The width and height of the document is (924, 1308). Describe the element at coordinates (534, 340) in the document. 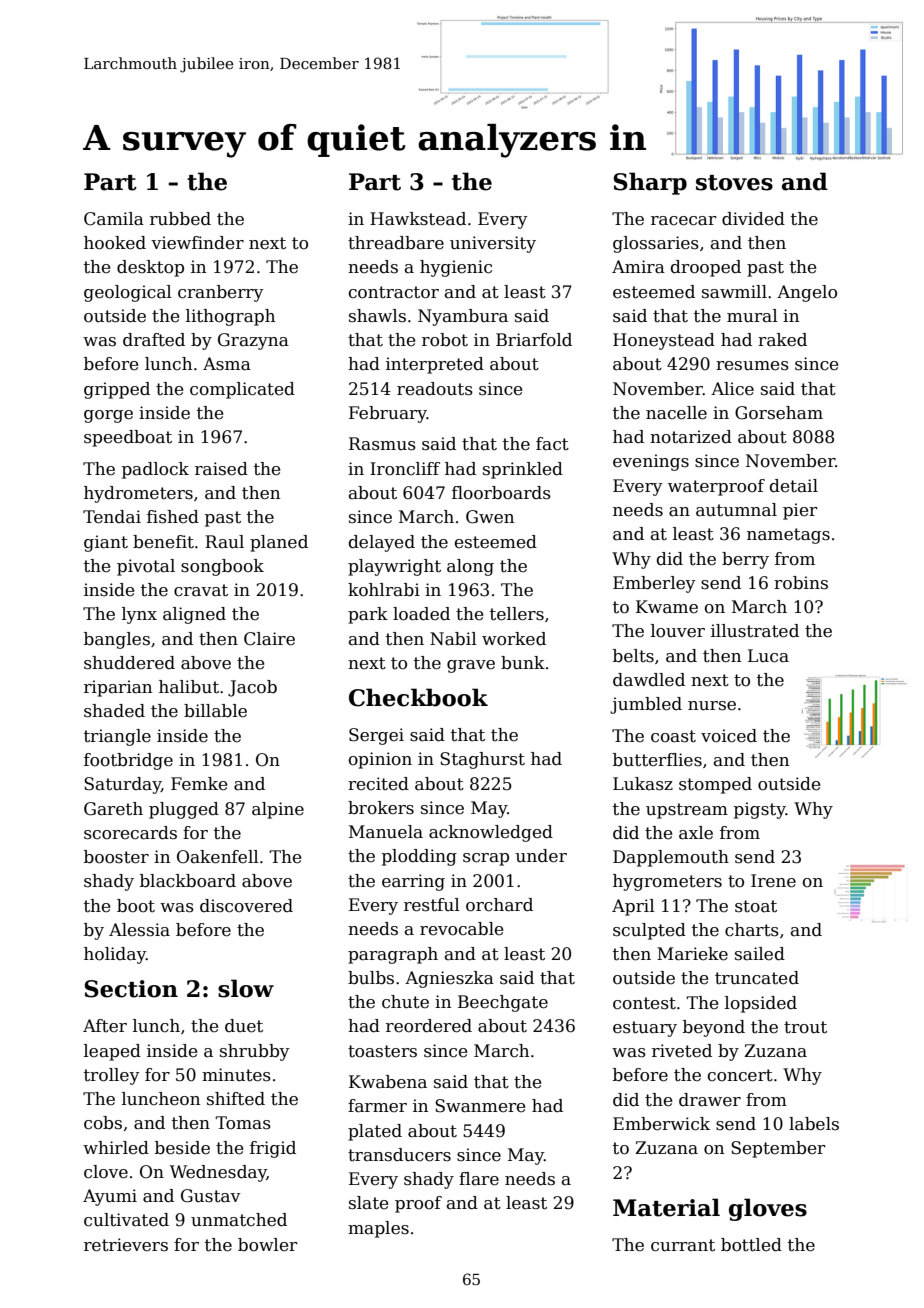

I see `Briarfold` at that location.
